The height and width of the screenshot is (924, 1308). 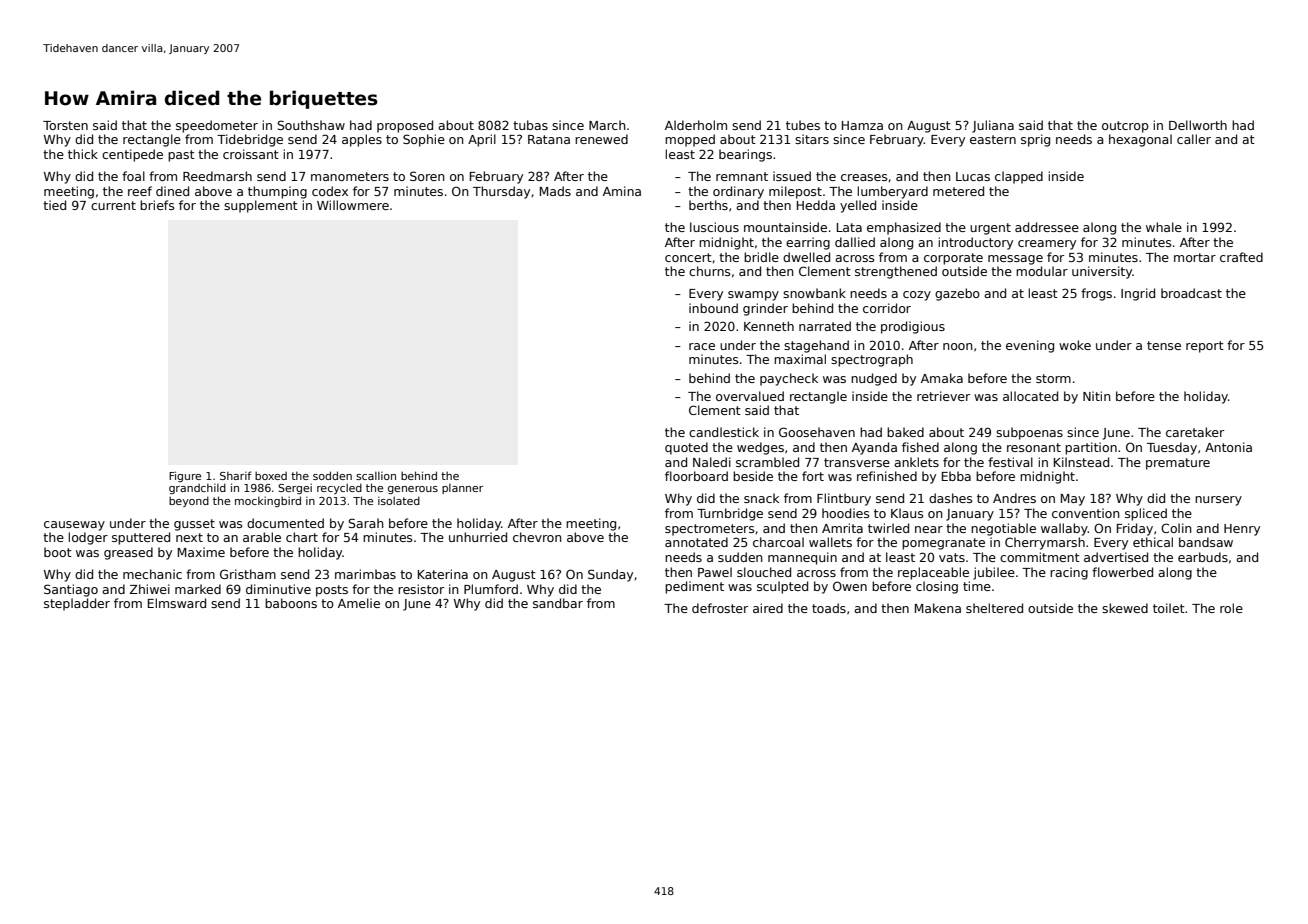 What do you see at coordinates (537, 537) in the screenshot?
I see `chevron` at bounding box center [537, 537].
